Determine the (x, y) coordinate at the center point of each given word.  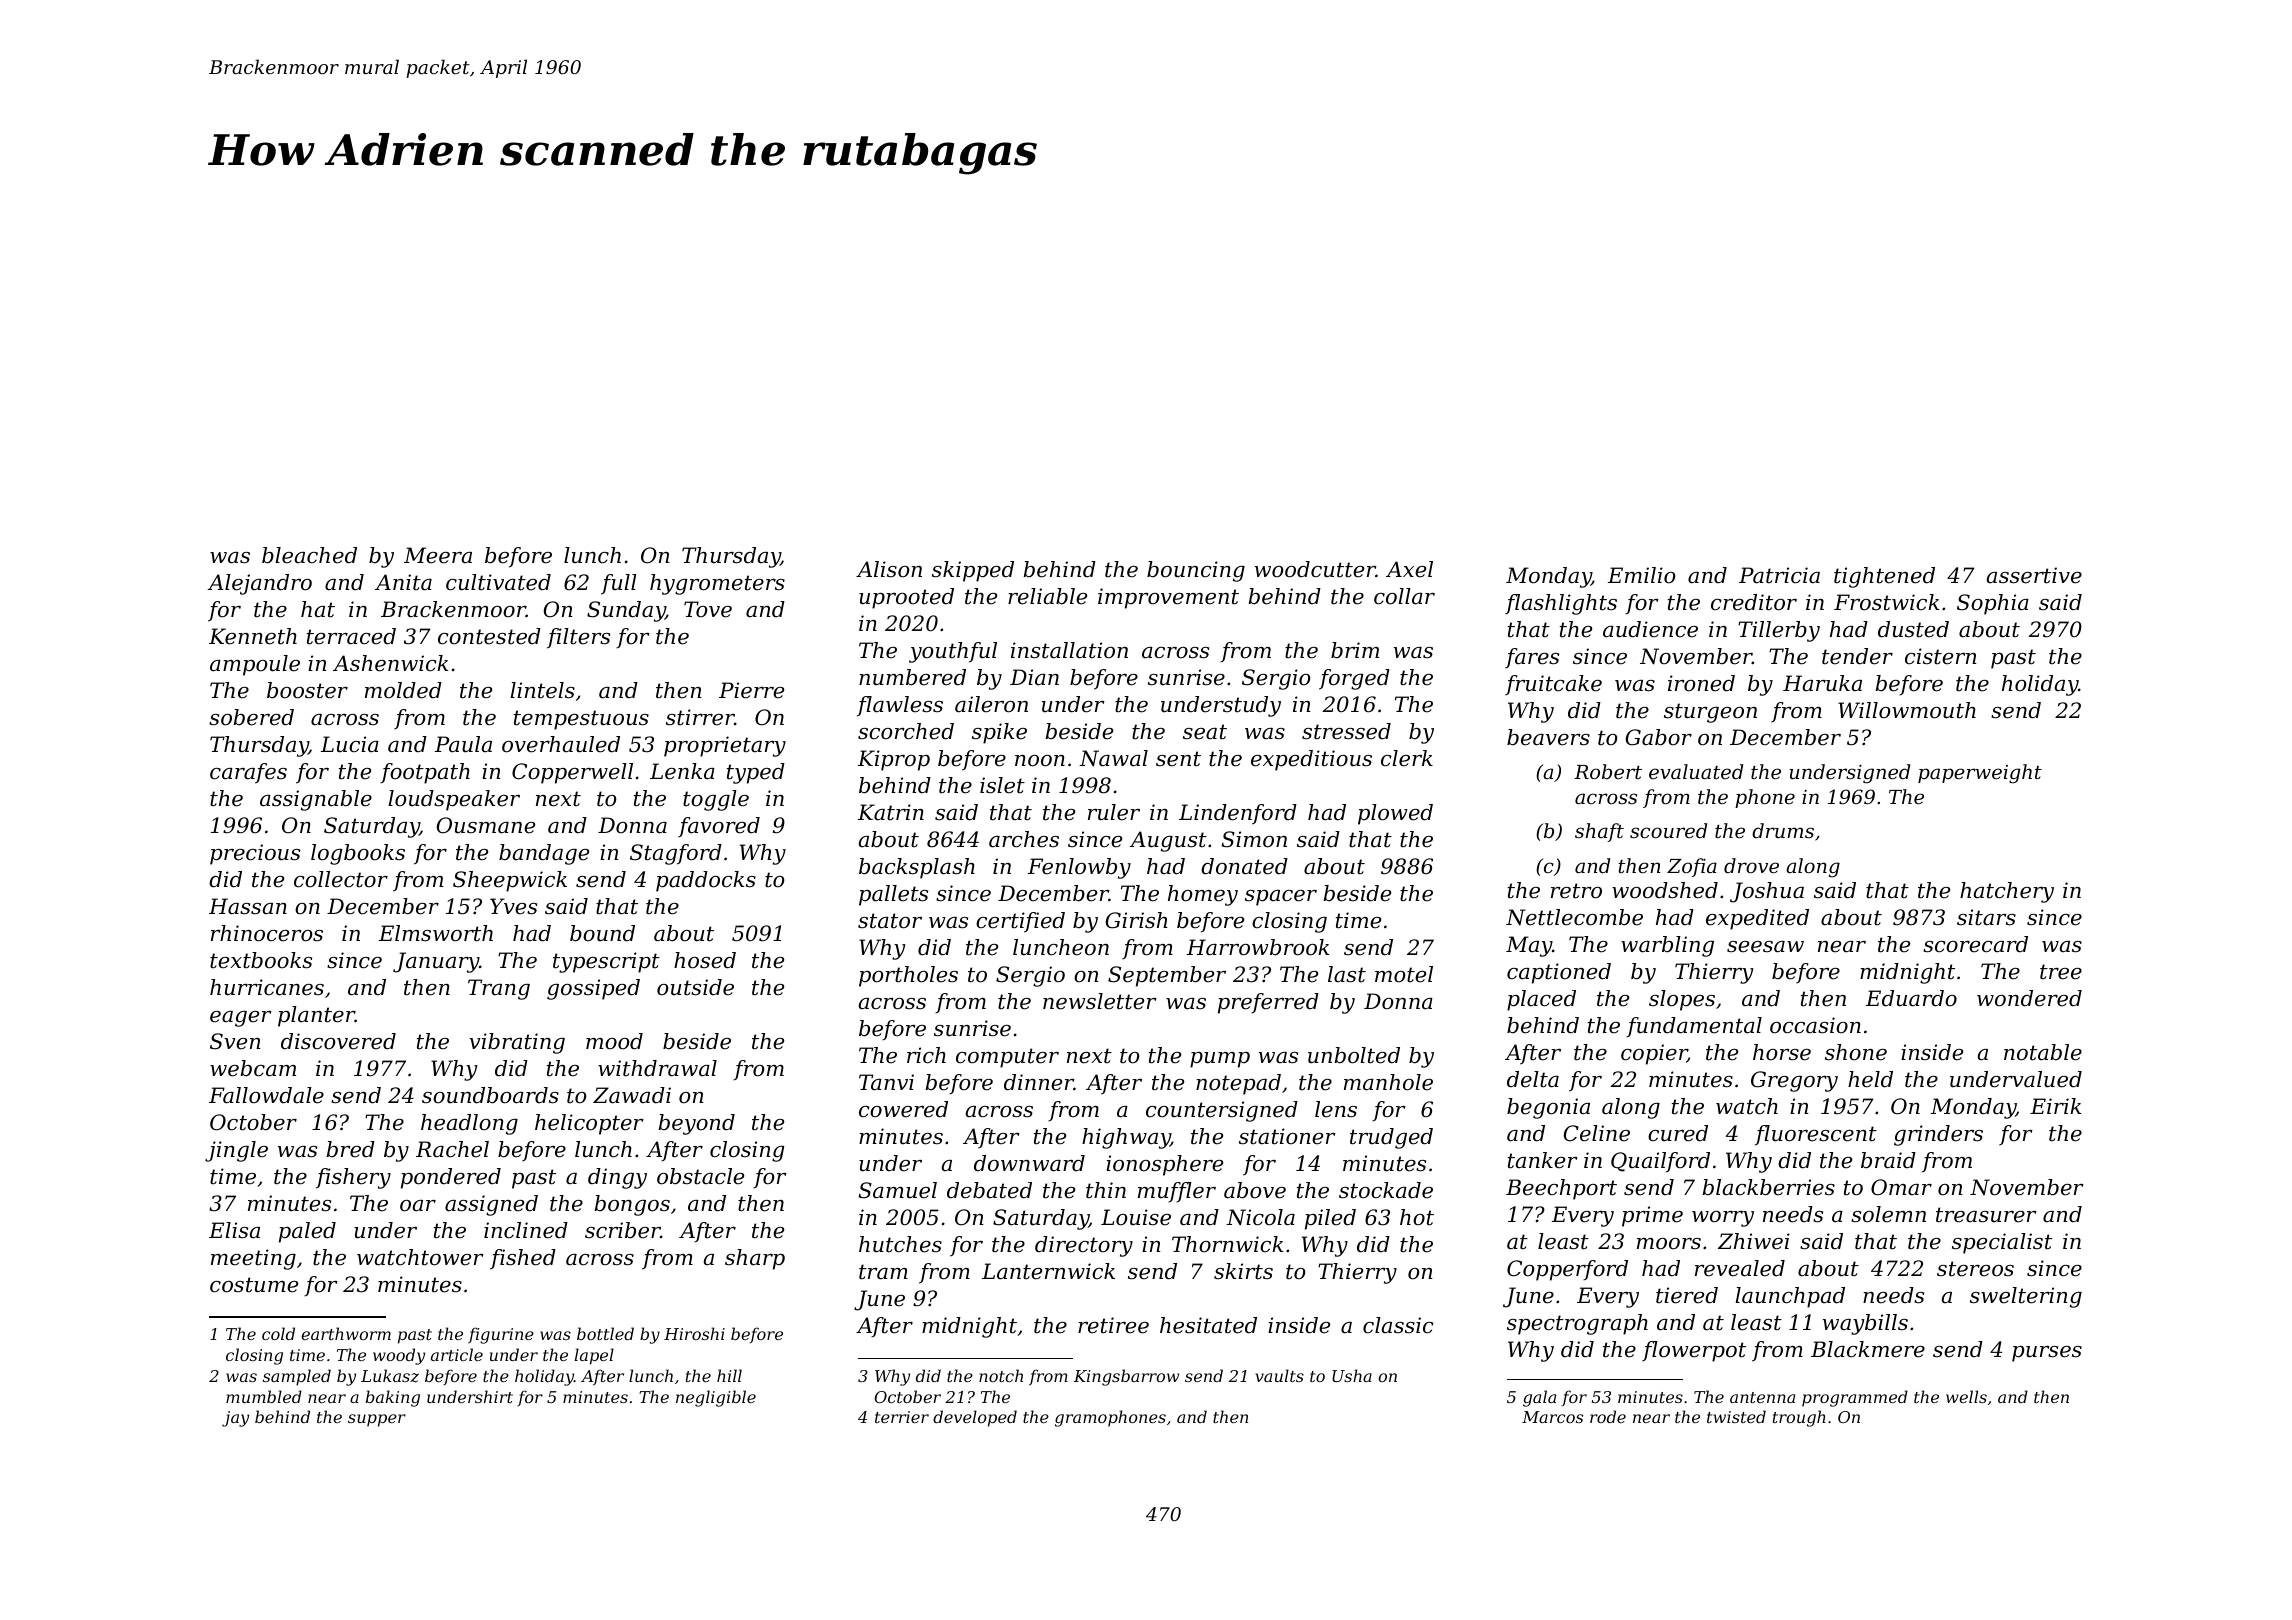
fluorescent (1816, 1135)
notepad (1238, 1084)
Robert (1608, 771)
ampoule (255, 665)
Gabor (1659, 737)
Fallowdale (266, 1095)
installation (1069, 650)
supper (377, 1420)
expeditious (1311, 760)
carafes (248, 773)
